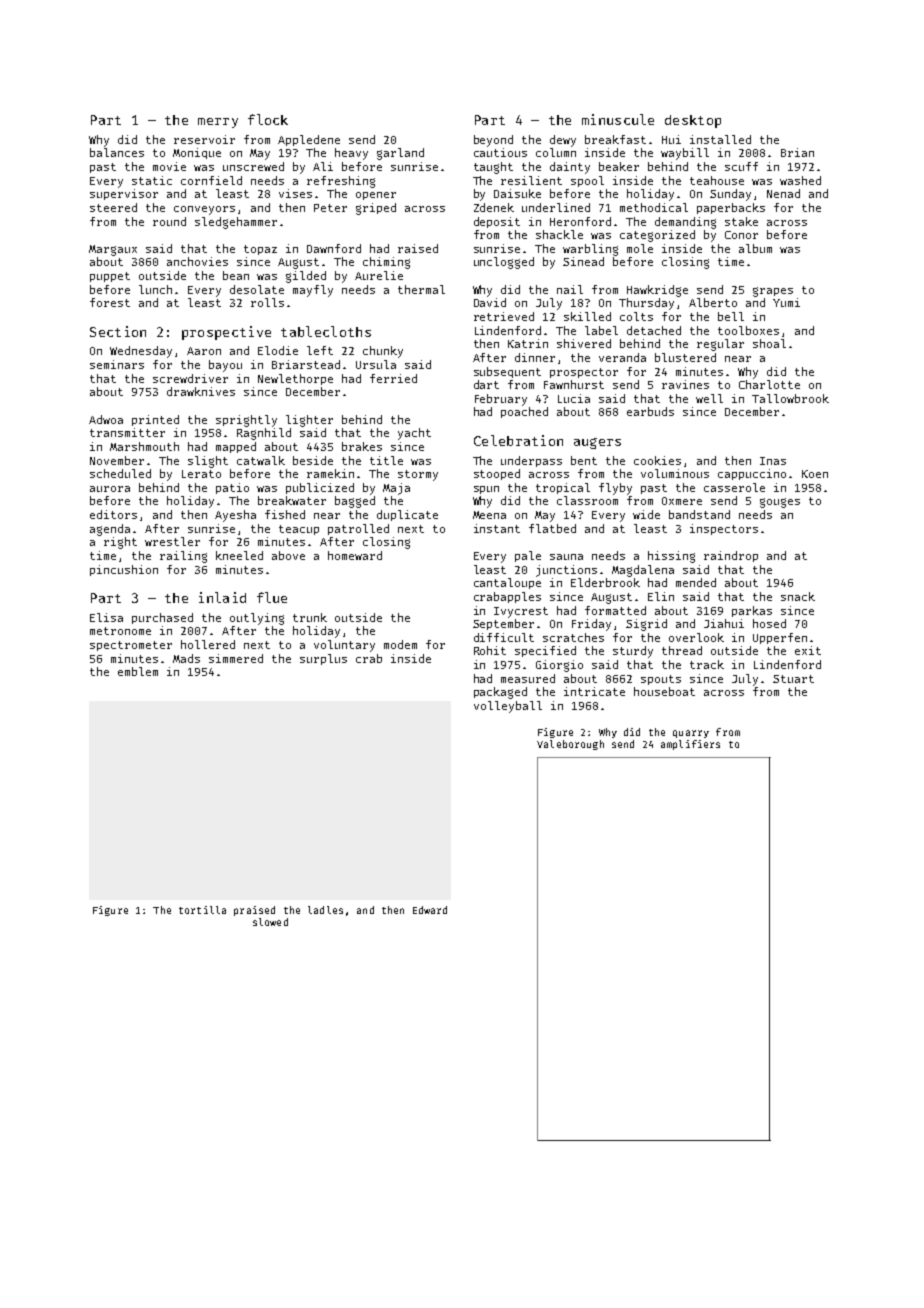 This screenshot has width=924, height=1308. I want to click on tortilla, so click(202, 910).
